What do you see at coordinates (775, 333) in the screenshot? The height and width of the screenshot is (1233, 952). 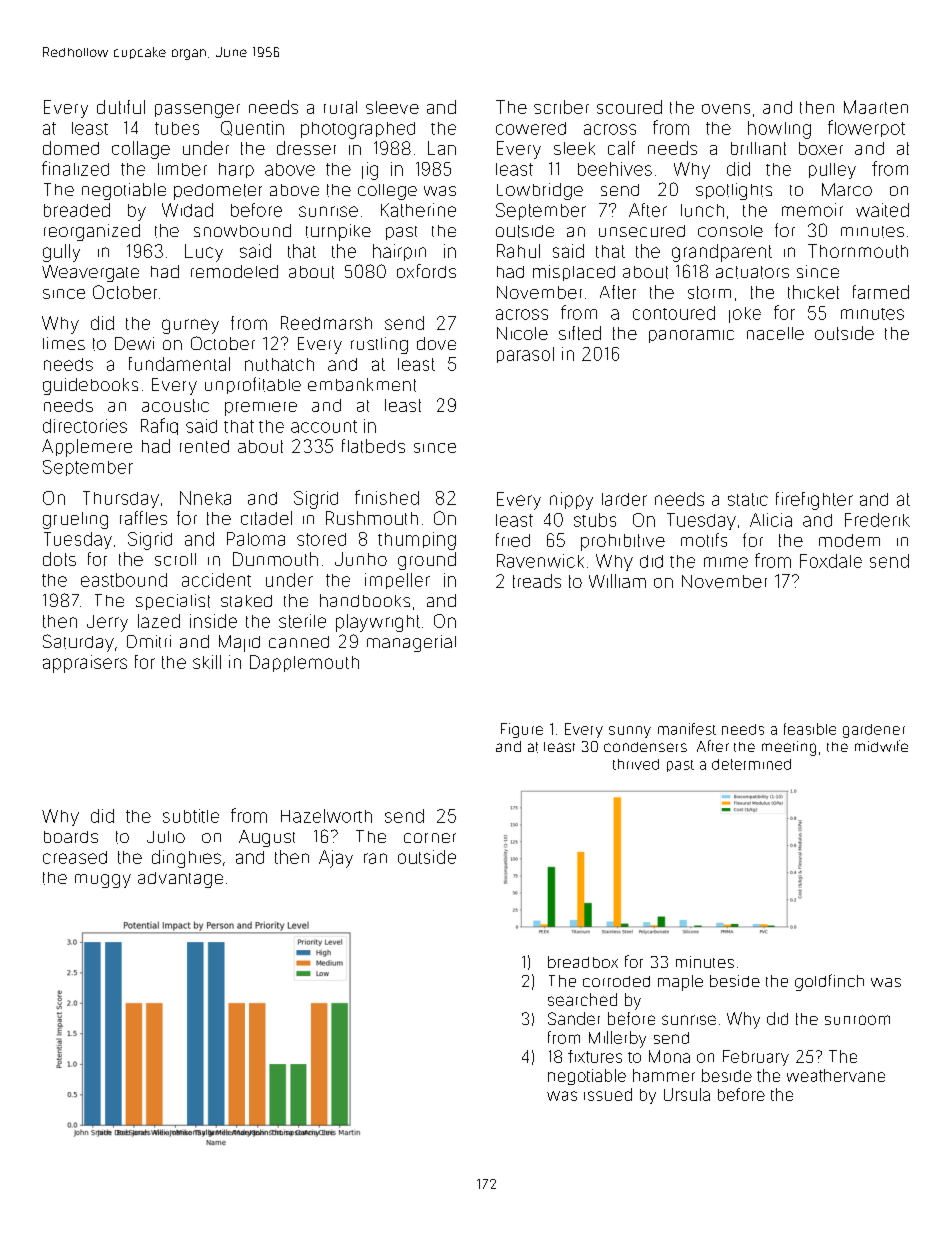 I see `nacelle` at bounding box center [775, 333].
